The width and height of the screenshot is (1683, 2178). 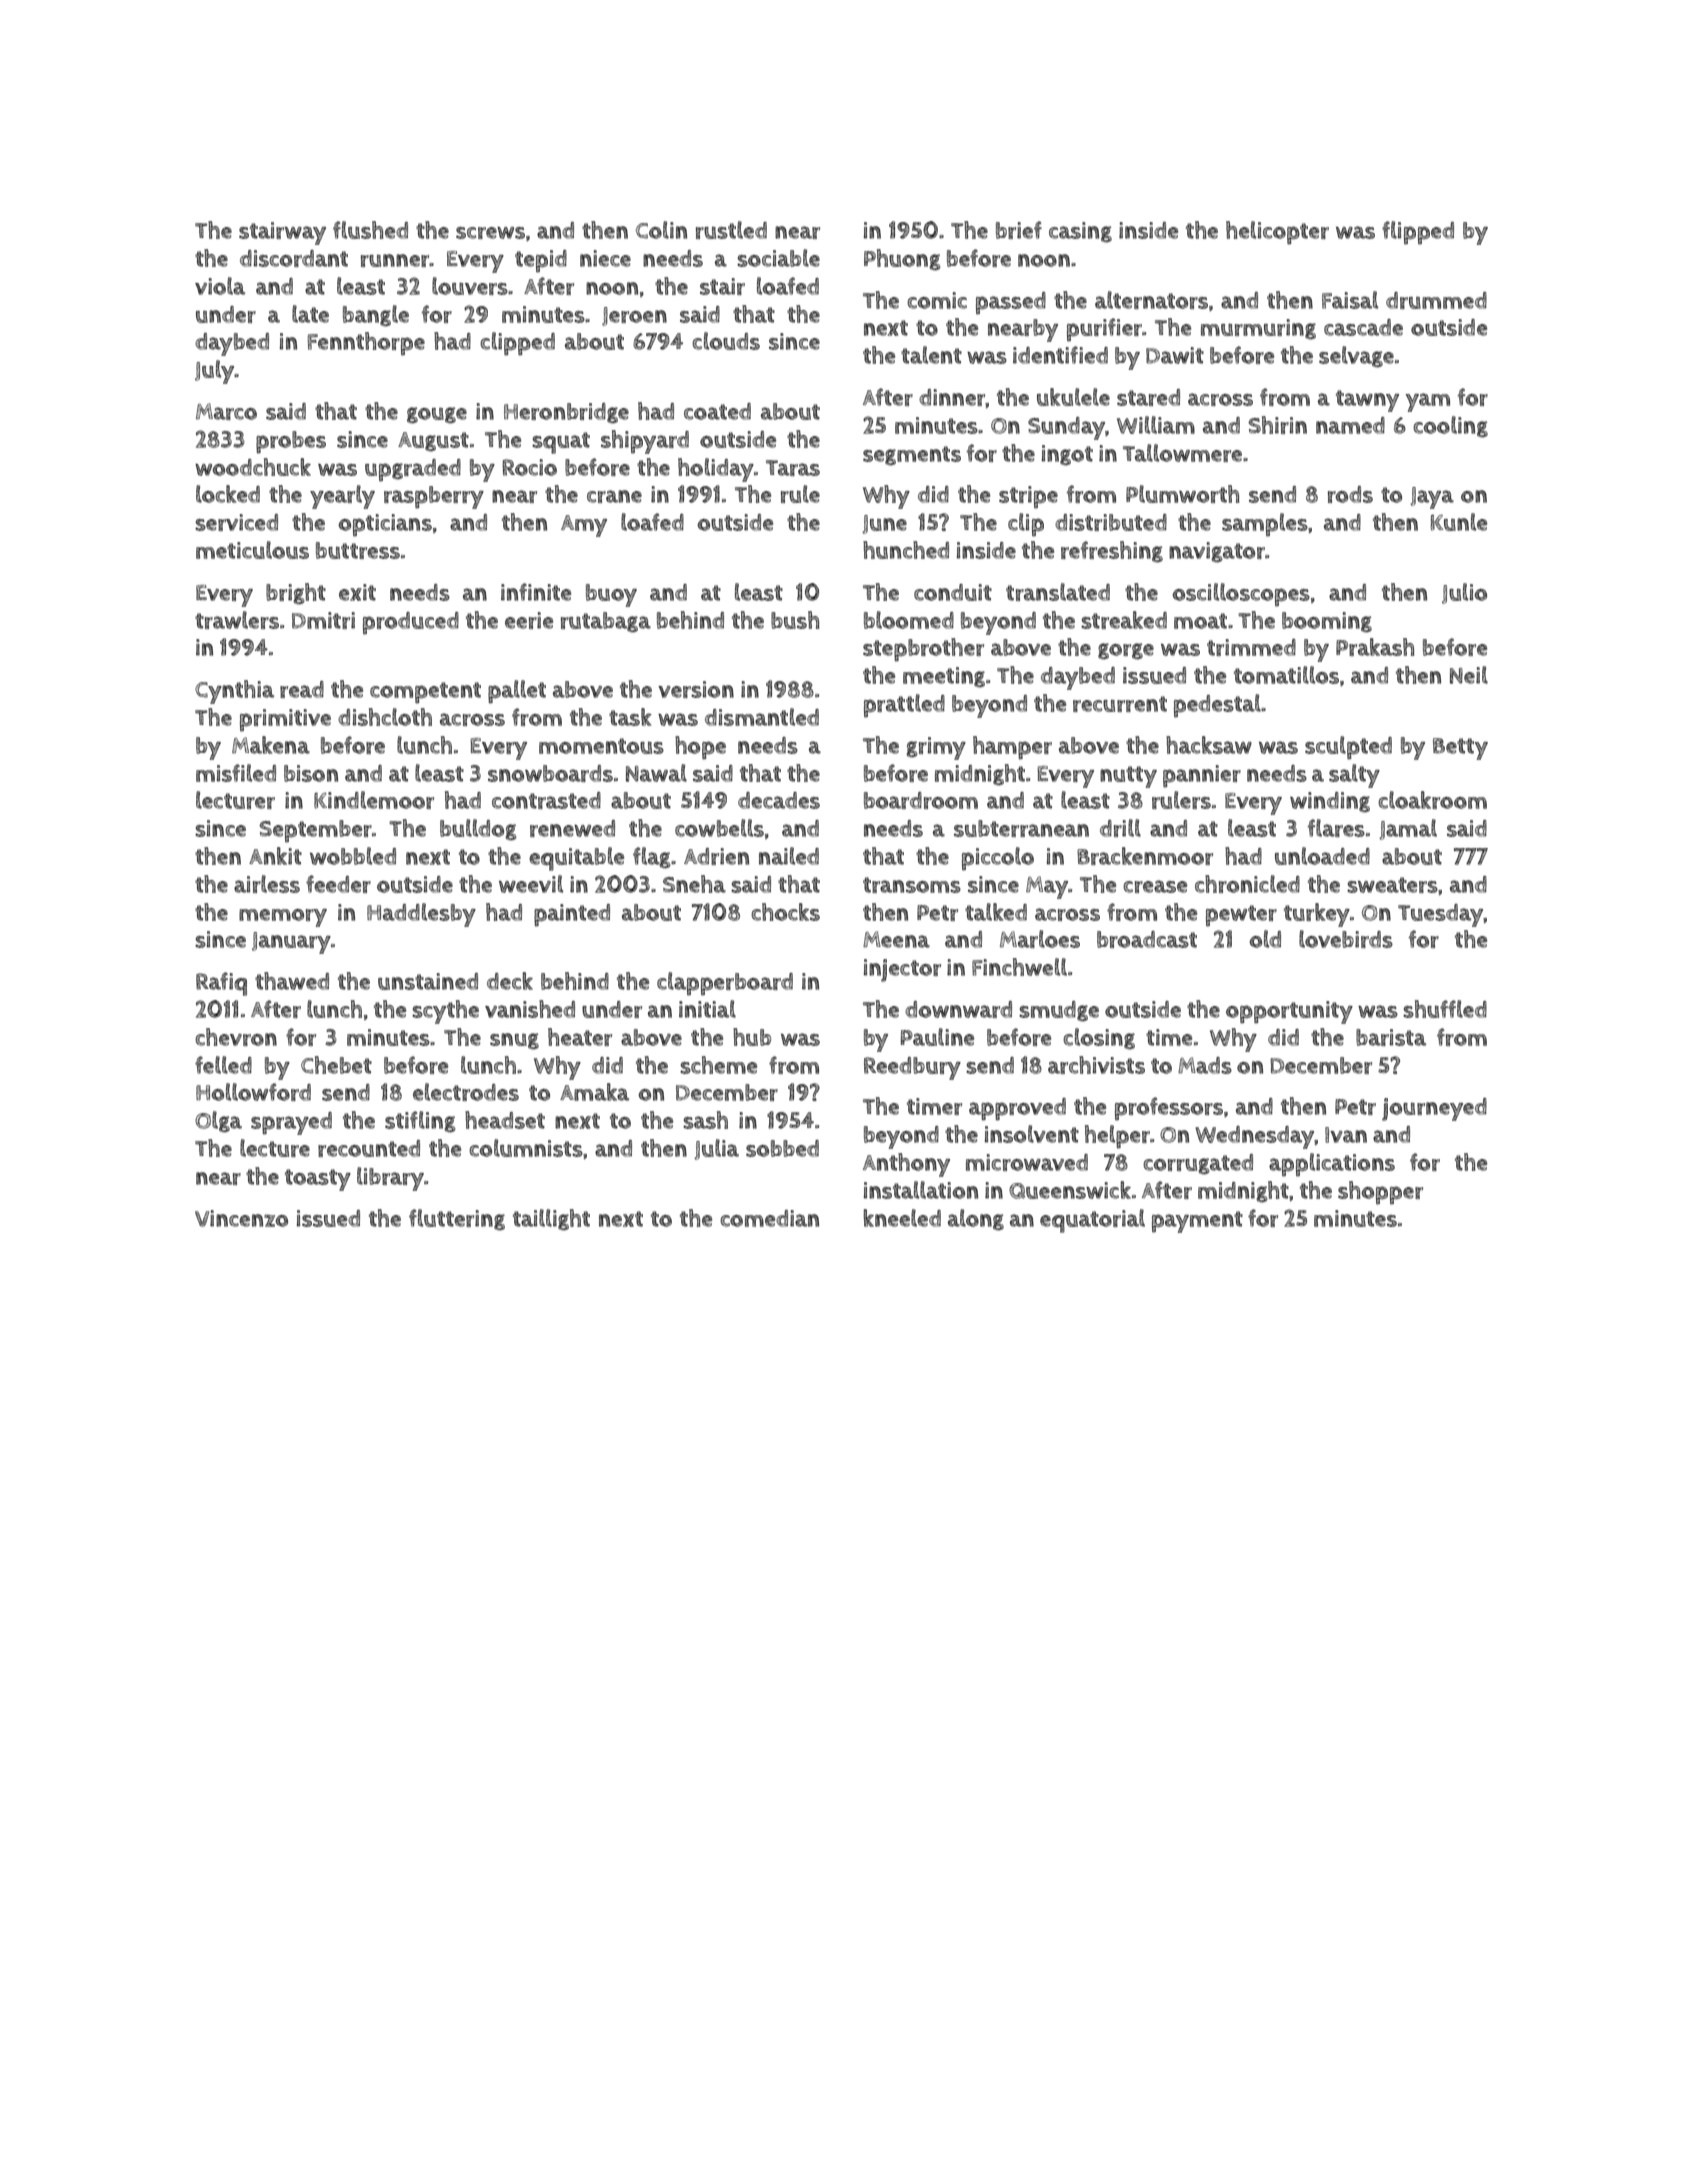 What do you see at coordinates (236, 773) in the screenshot?
I see `misfiled` at bounding box center [236, 773].
